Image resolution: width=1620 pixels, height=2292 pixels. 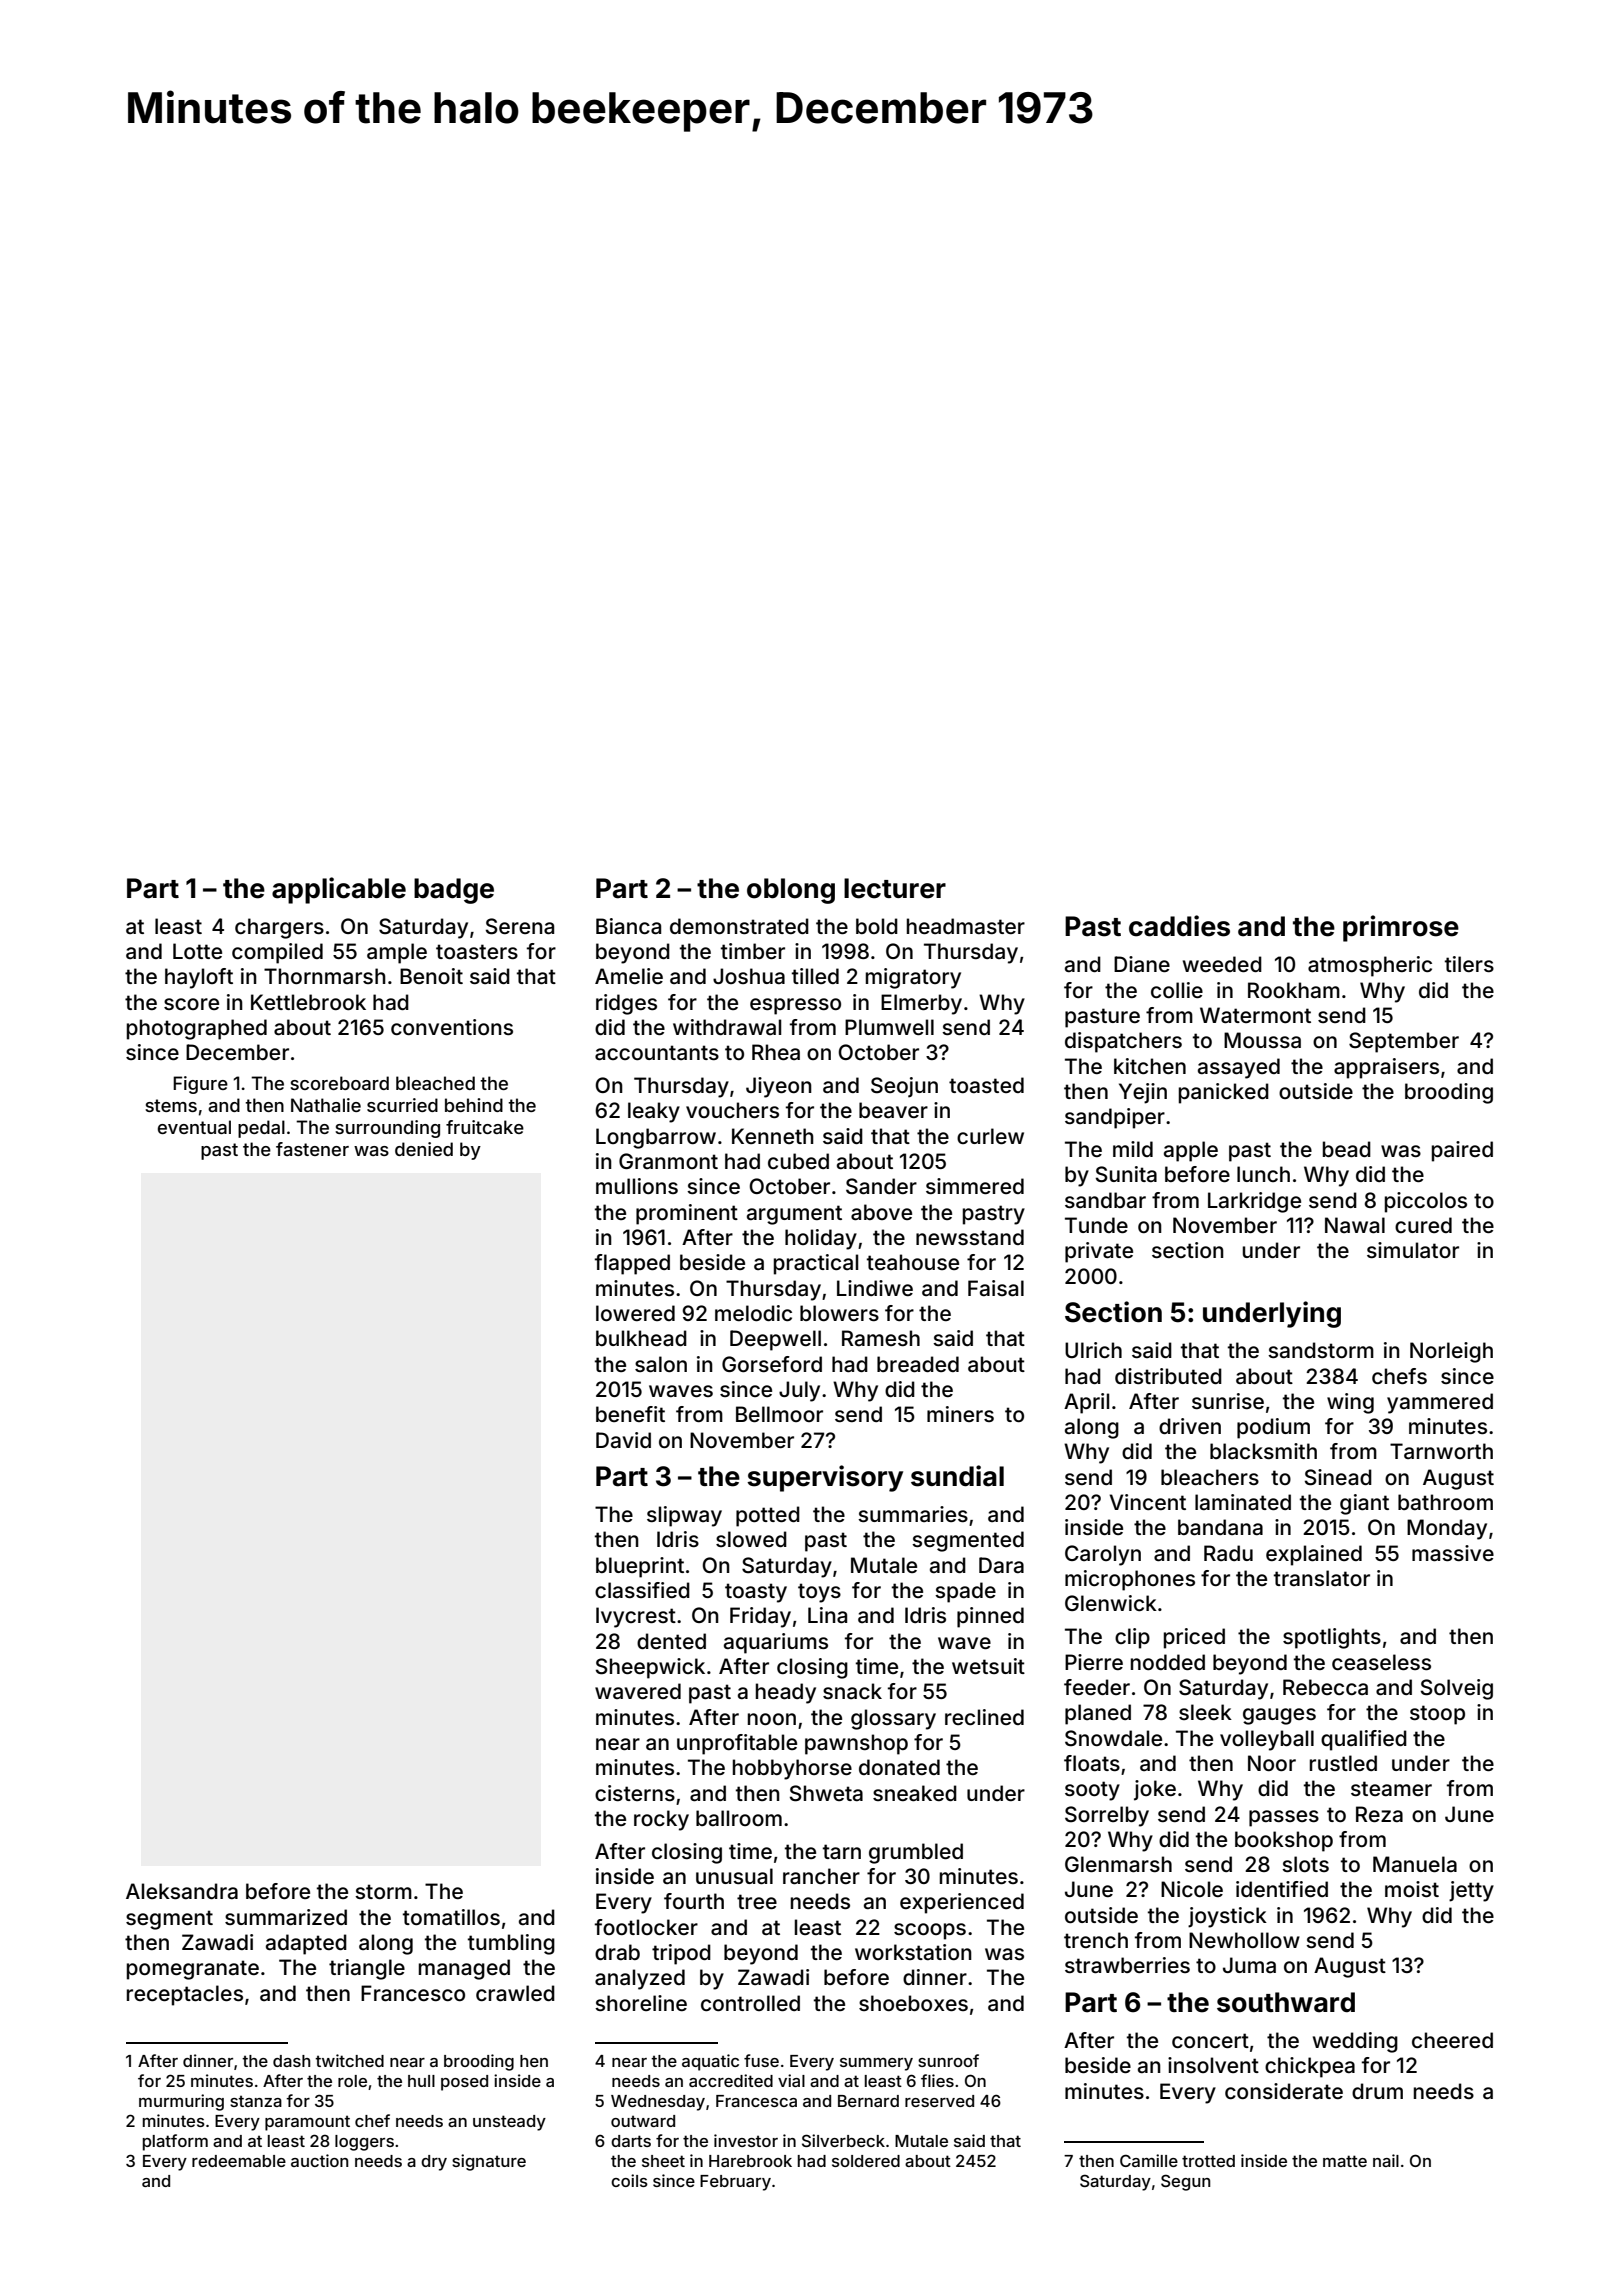 What do you see at coordinates (1345, 2161) in the screenshot?
I see `matte` at bounding box center [1345, 2161].
